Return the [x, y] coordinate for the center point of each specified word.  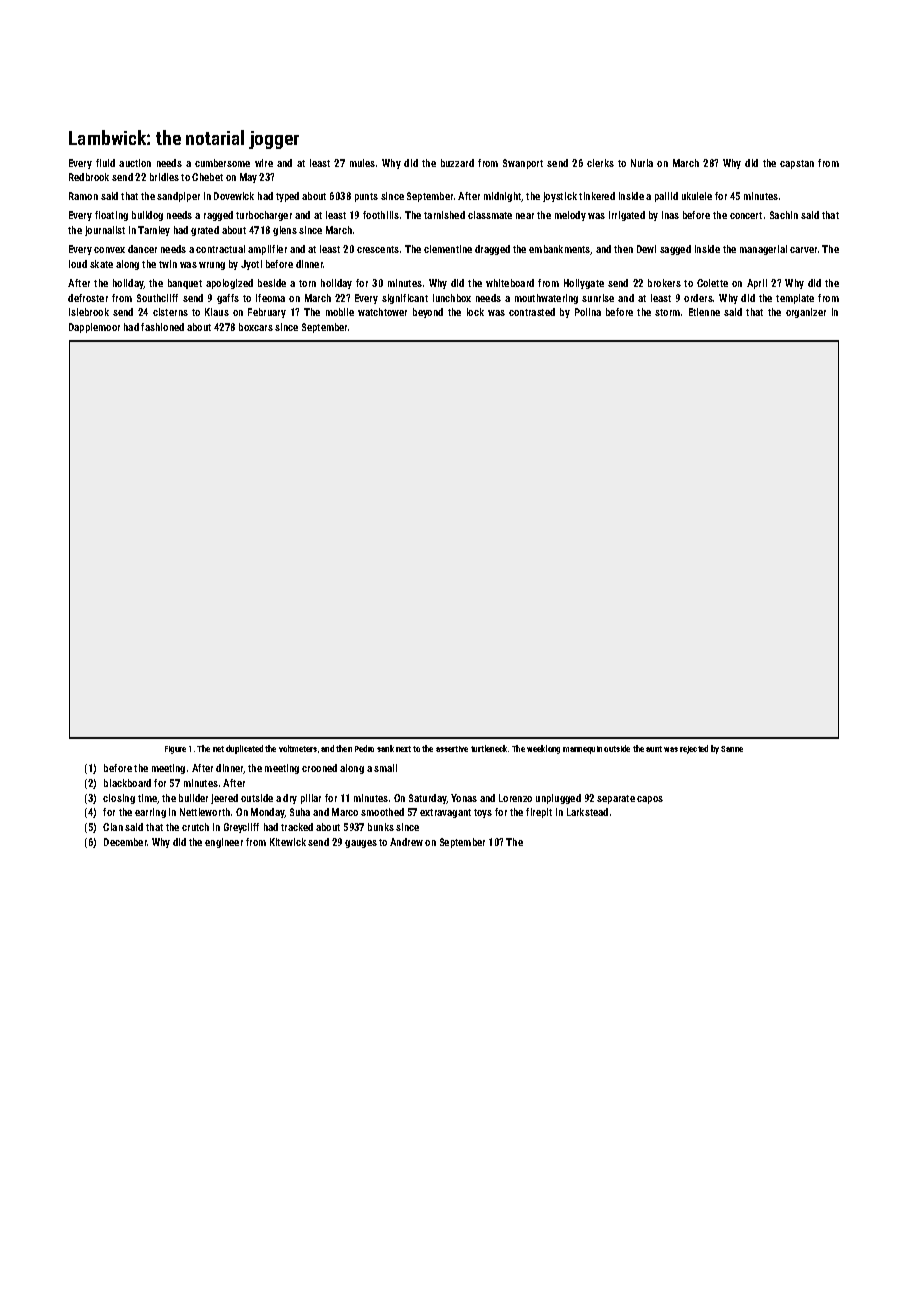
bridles [164, 177]
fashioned [162, 327]
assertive [452, 749]
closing [119, 799]
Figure [175, 750]
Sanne [732, 749]
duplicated [244, 749]
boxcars [256, 327]
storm [667, 312]
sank [385, 748]
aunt [654, 749]
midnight [503, 197]
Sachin [784, 215]
